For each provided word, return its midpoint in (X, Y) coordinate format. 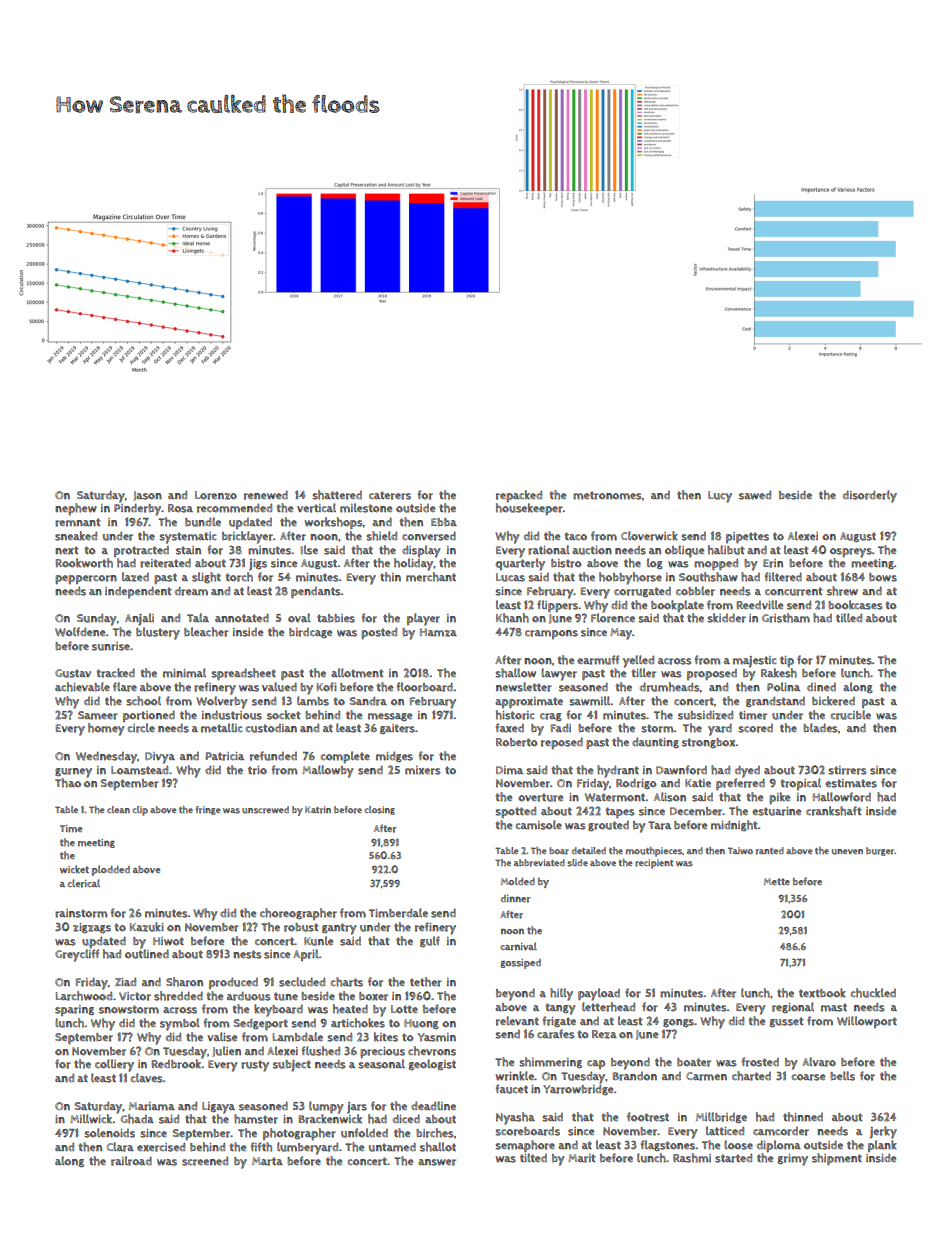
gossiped (520, 964)
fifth (261, 1147)
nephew (76, 509)
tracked (115, 673)
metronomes (607, 495)
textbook (822, 993)
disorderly (870, 496)
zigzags (92, 928)
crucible (851, 715)
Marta (267, 1161)
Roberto (516, 742)
